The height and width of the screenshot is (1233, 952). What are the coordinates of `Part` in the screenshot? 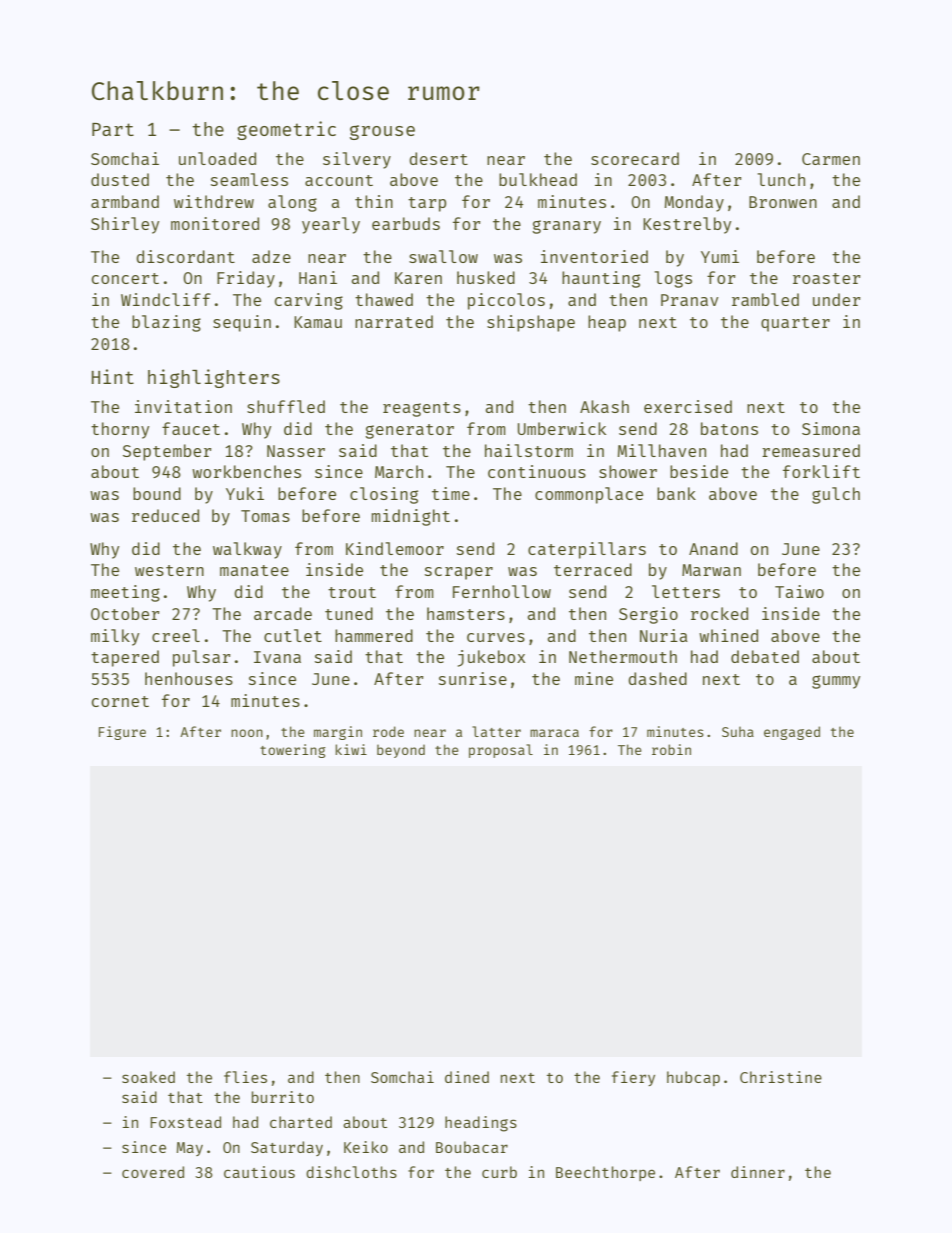 It's located at (113, 129).
